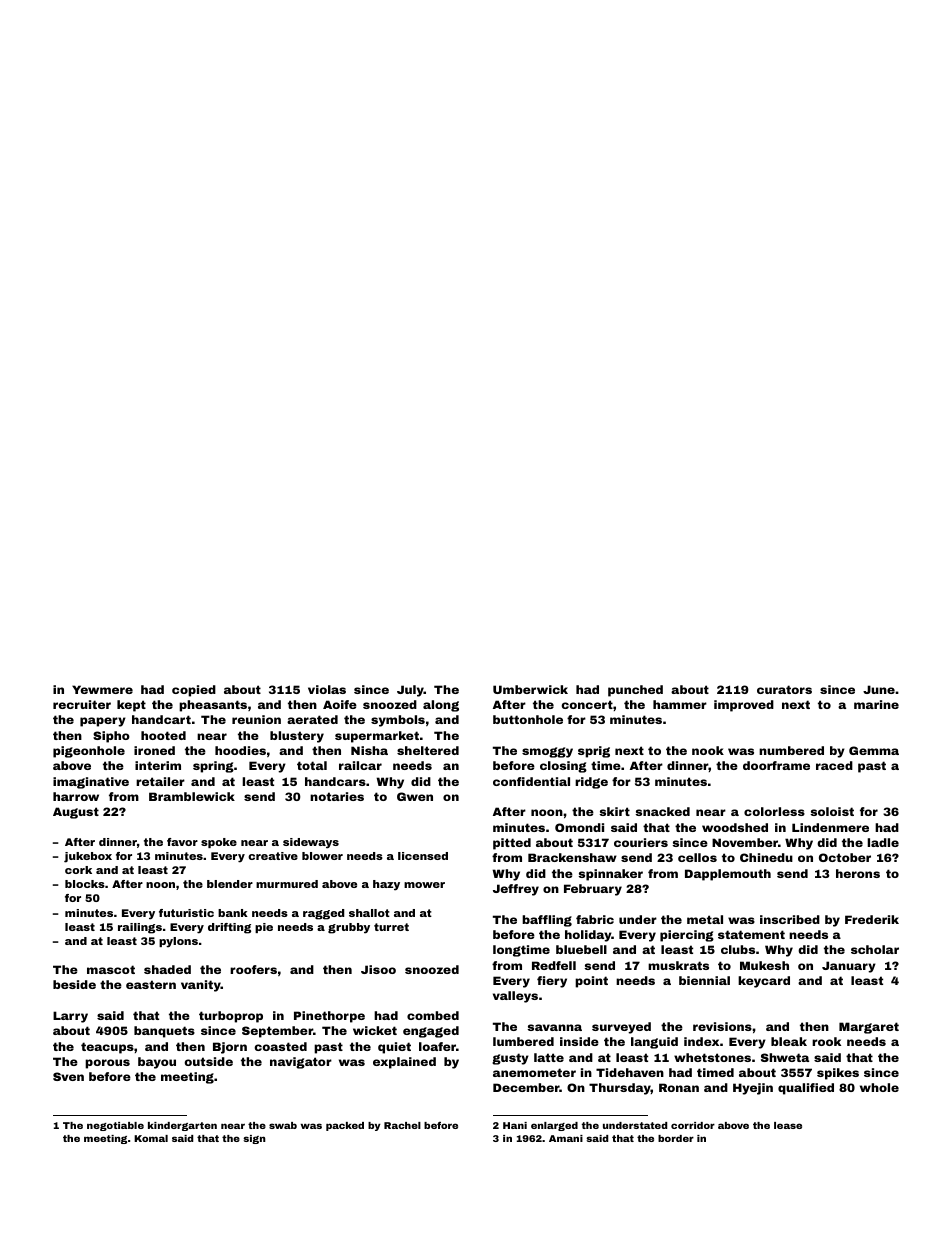 This screenshot has width=952, height=1233. Describe the element at coordinates (530, 689) in the screenshot. I see `Umberwick` at that location.
